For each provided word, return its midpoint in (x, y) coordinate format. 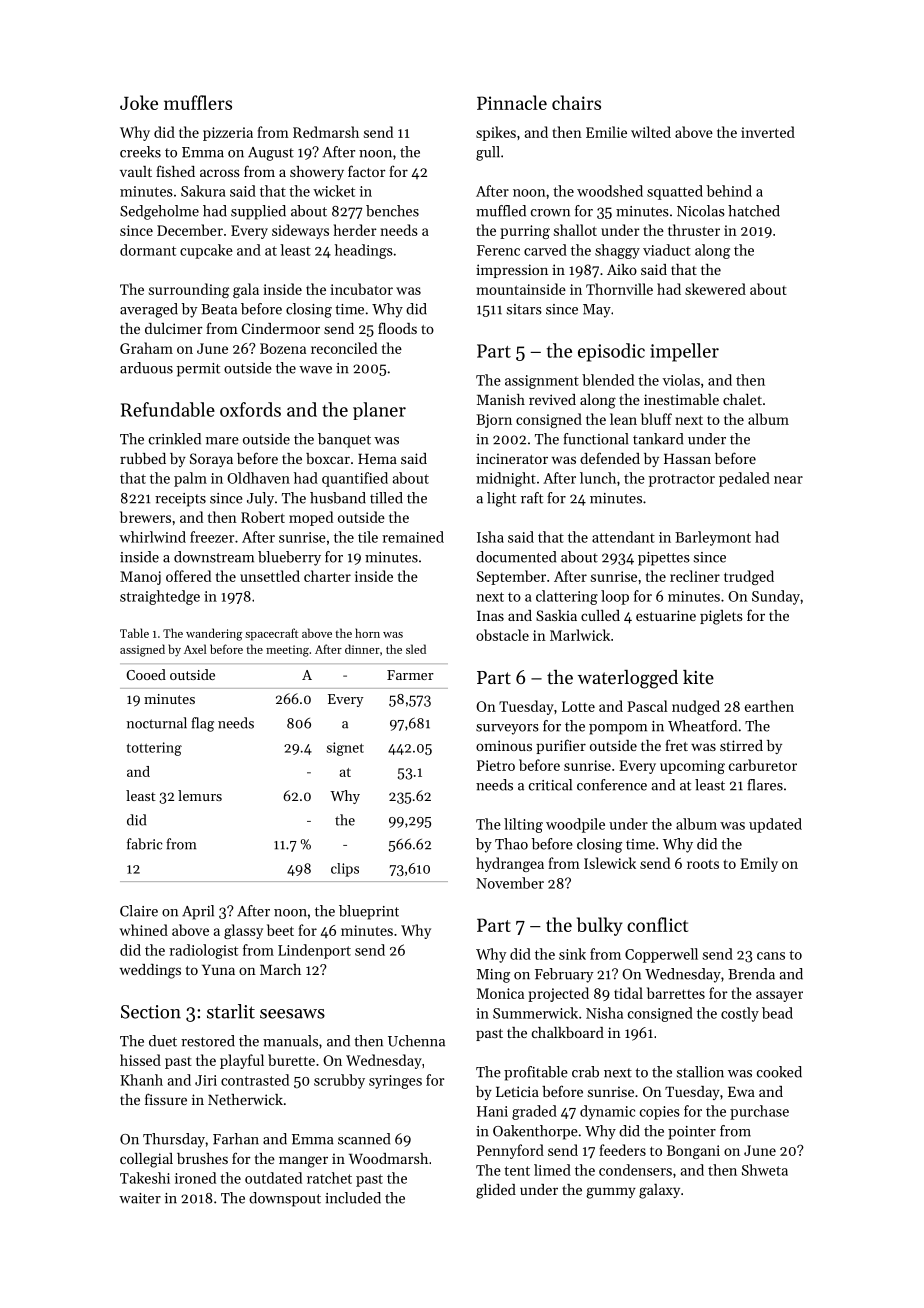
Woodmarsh (388, 1158)
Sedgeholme (159, 212)
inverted (768, 132)
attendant (623, 537)
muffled (501, 211)
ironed (195, 1178)
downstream (214, 557)
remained (413, 537)
